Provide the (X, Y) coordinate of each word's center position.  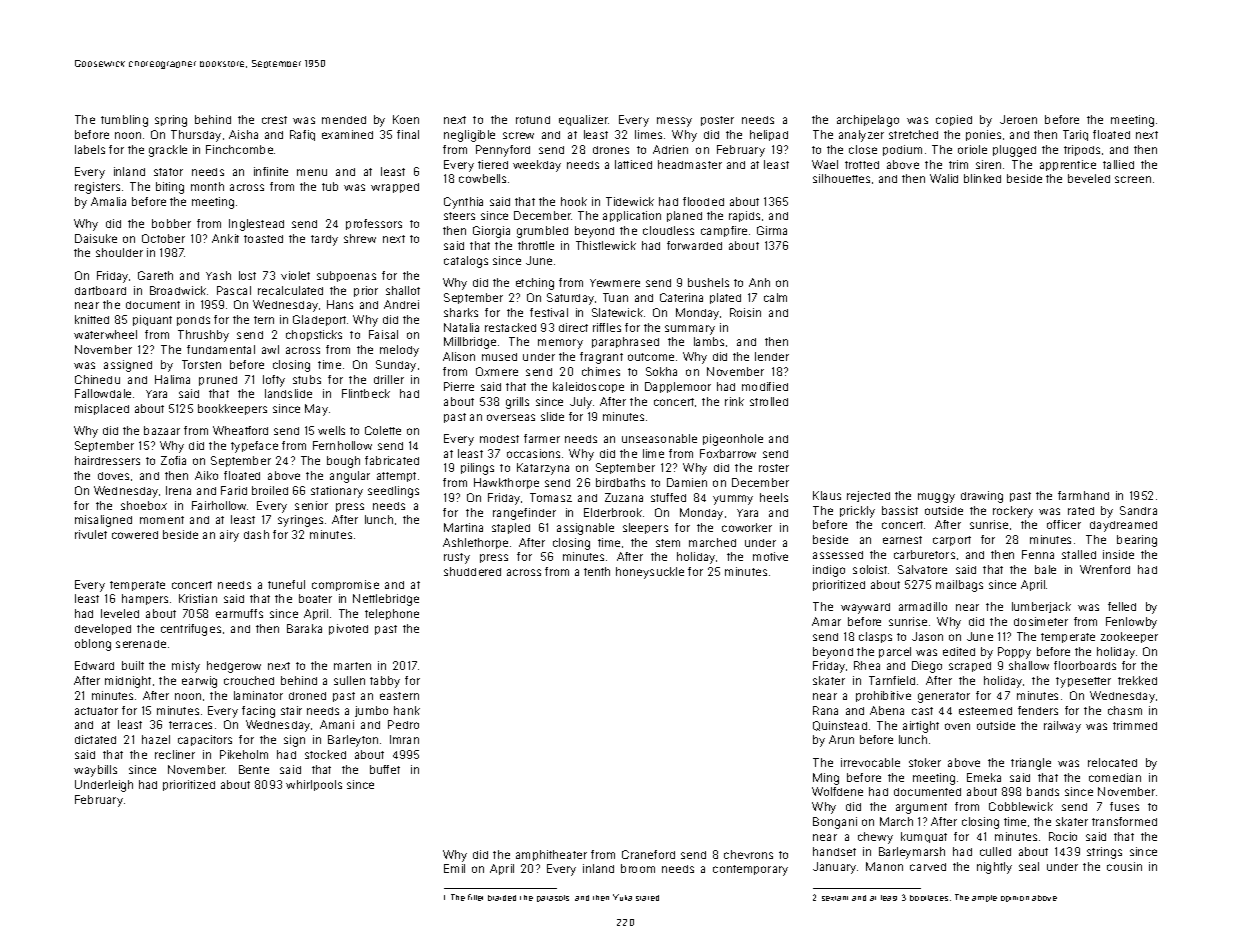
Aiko (206, 475)
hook (574, 201)
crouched (249, 680)
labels (90, 149)
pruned (218, 381)
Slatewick (617, 312)
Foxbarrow (728, 453)
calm (775, 297)
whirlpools (314, 785)
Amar (826, 621)
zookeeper (1129, 637)
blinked (982, 178)
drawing (982, 497)
